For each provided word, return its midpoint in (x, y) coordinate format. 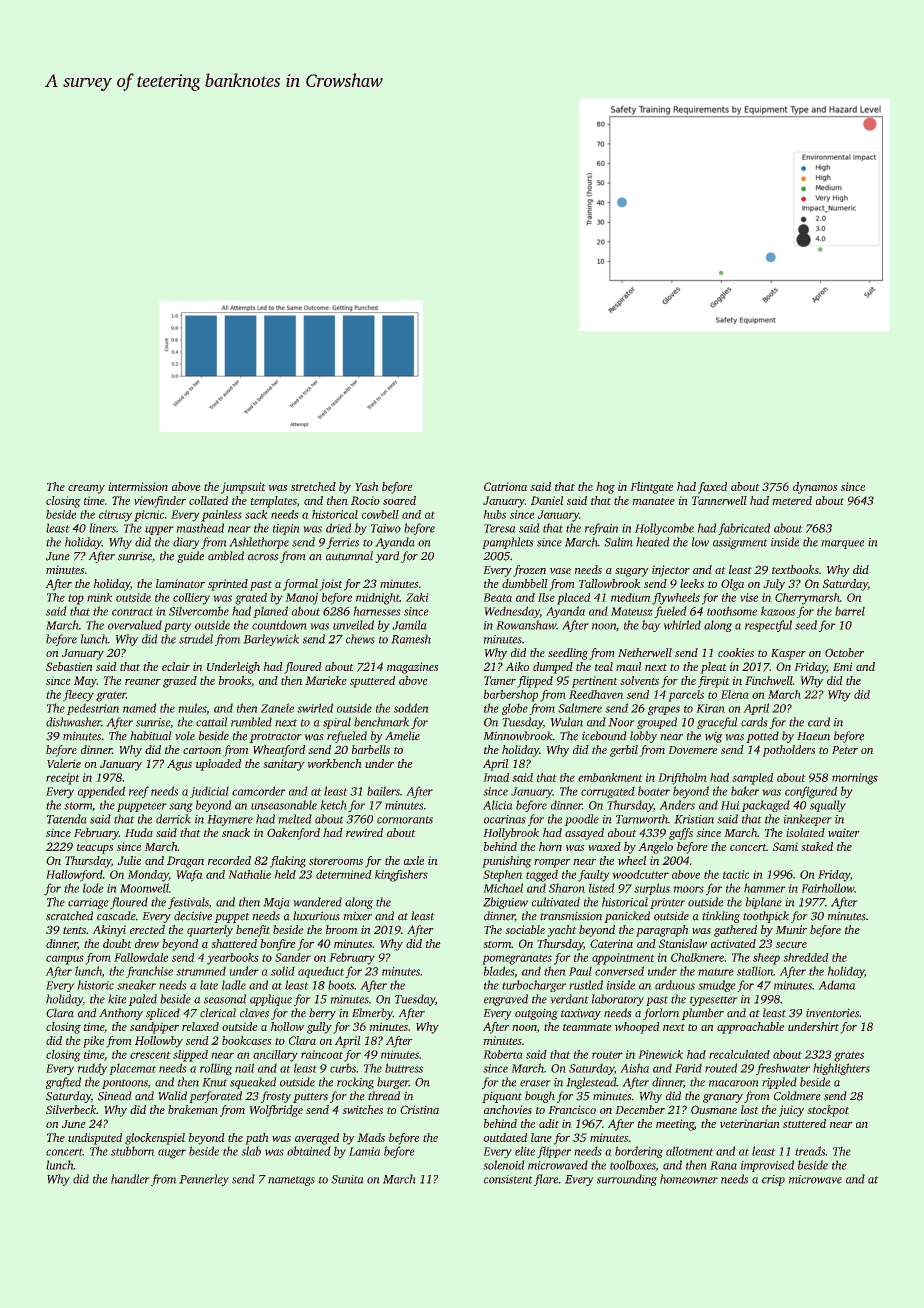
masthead (200, 528)
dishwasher (73, 722)
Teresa (499, 528)
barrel (850, 611)
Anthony (121, 1014)
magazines (412, 668)
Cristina (419, 1109)
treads (810, 1151)
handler (130, 1179)
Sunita (347, 1179)
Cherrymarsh (807, 599)
